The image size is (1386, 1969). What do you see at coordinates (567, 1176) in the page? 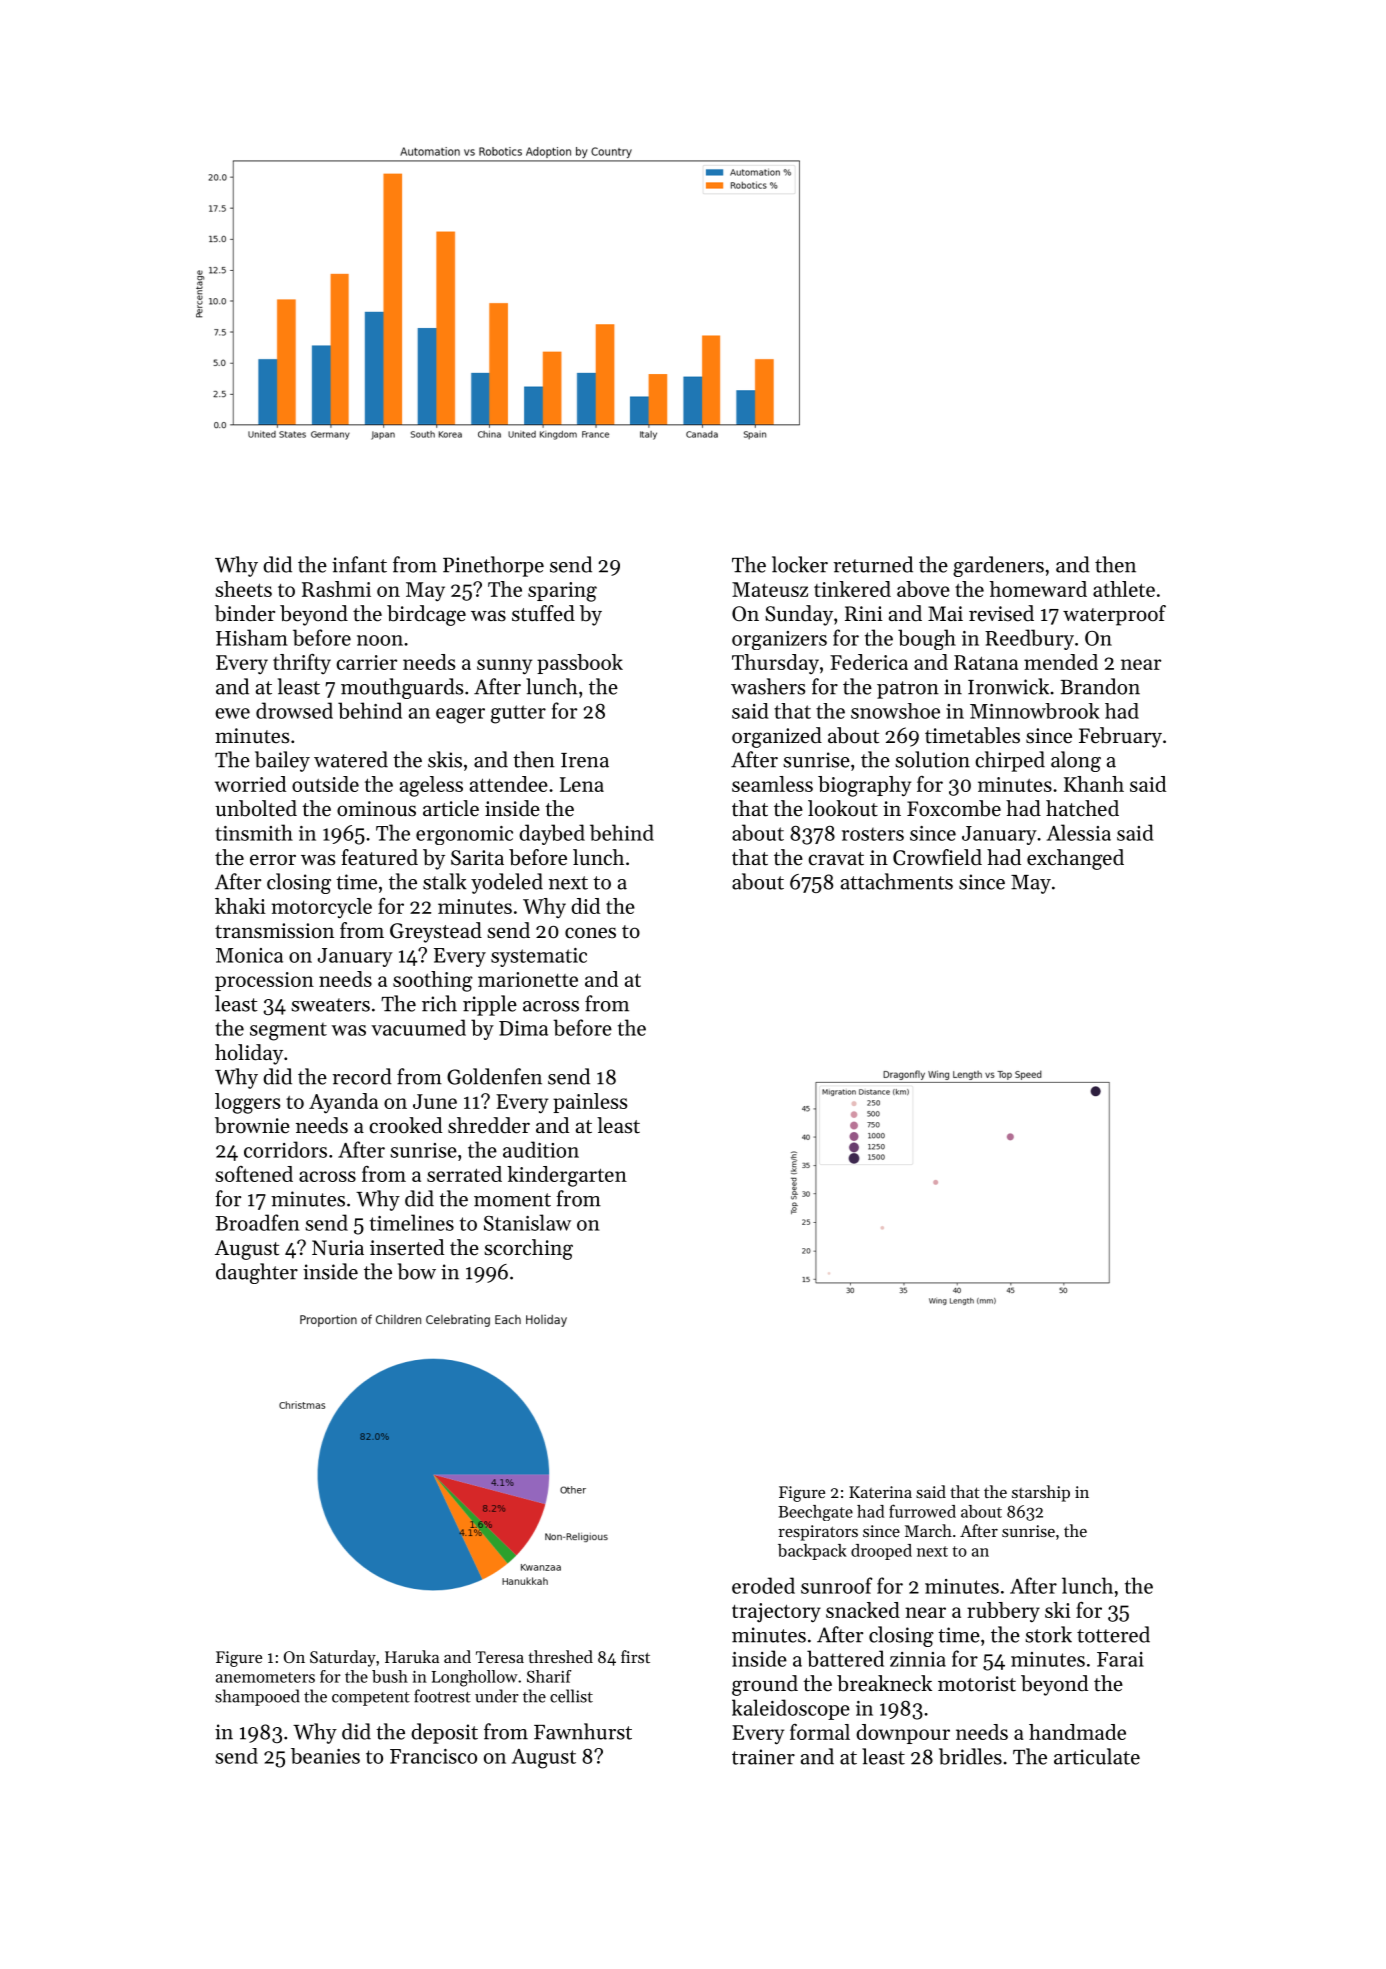
I see `kindergarten` at bounding box center [567, 1176].
